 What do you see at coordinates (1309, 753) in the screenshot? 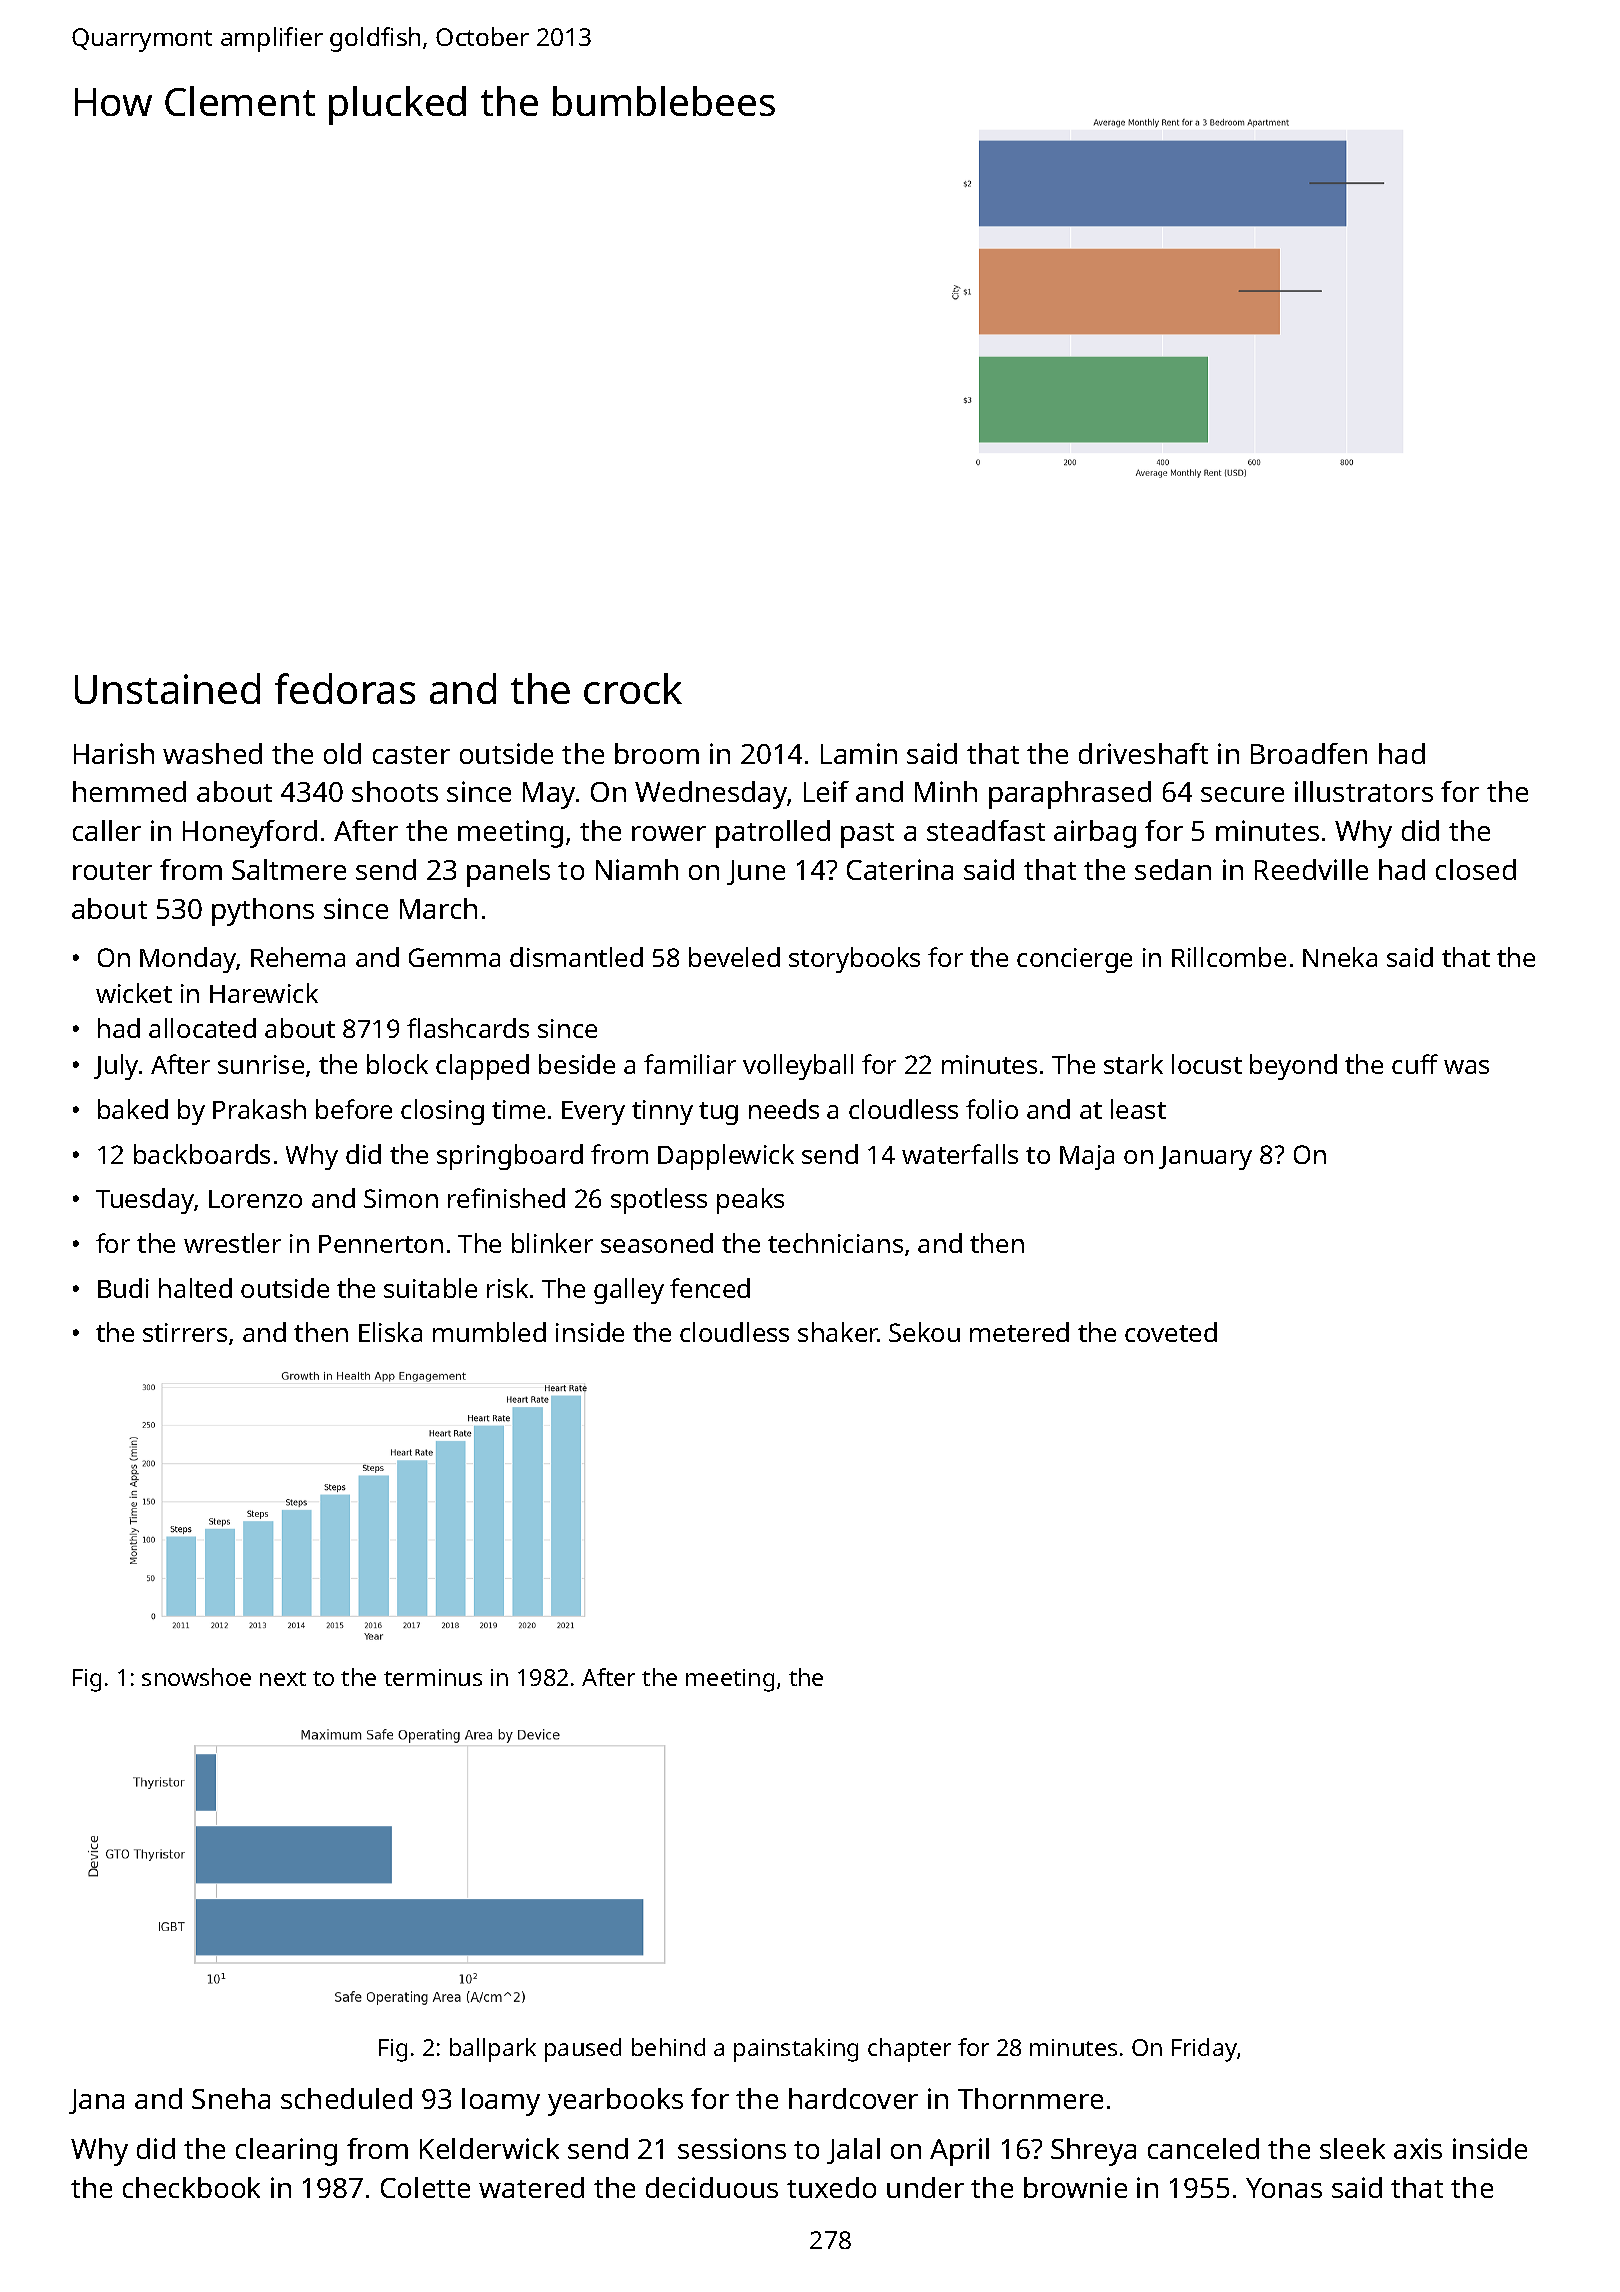
I see `Broadfen` at bounding box center [1309, 753].
